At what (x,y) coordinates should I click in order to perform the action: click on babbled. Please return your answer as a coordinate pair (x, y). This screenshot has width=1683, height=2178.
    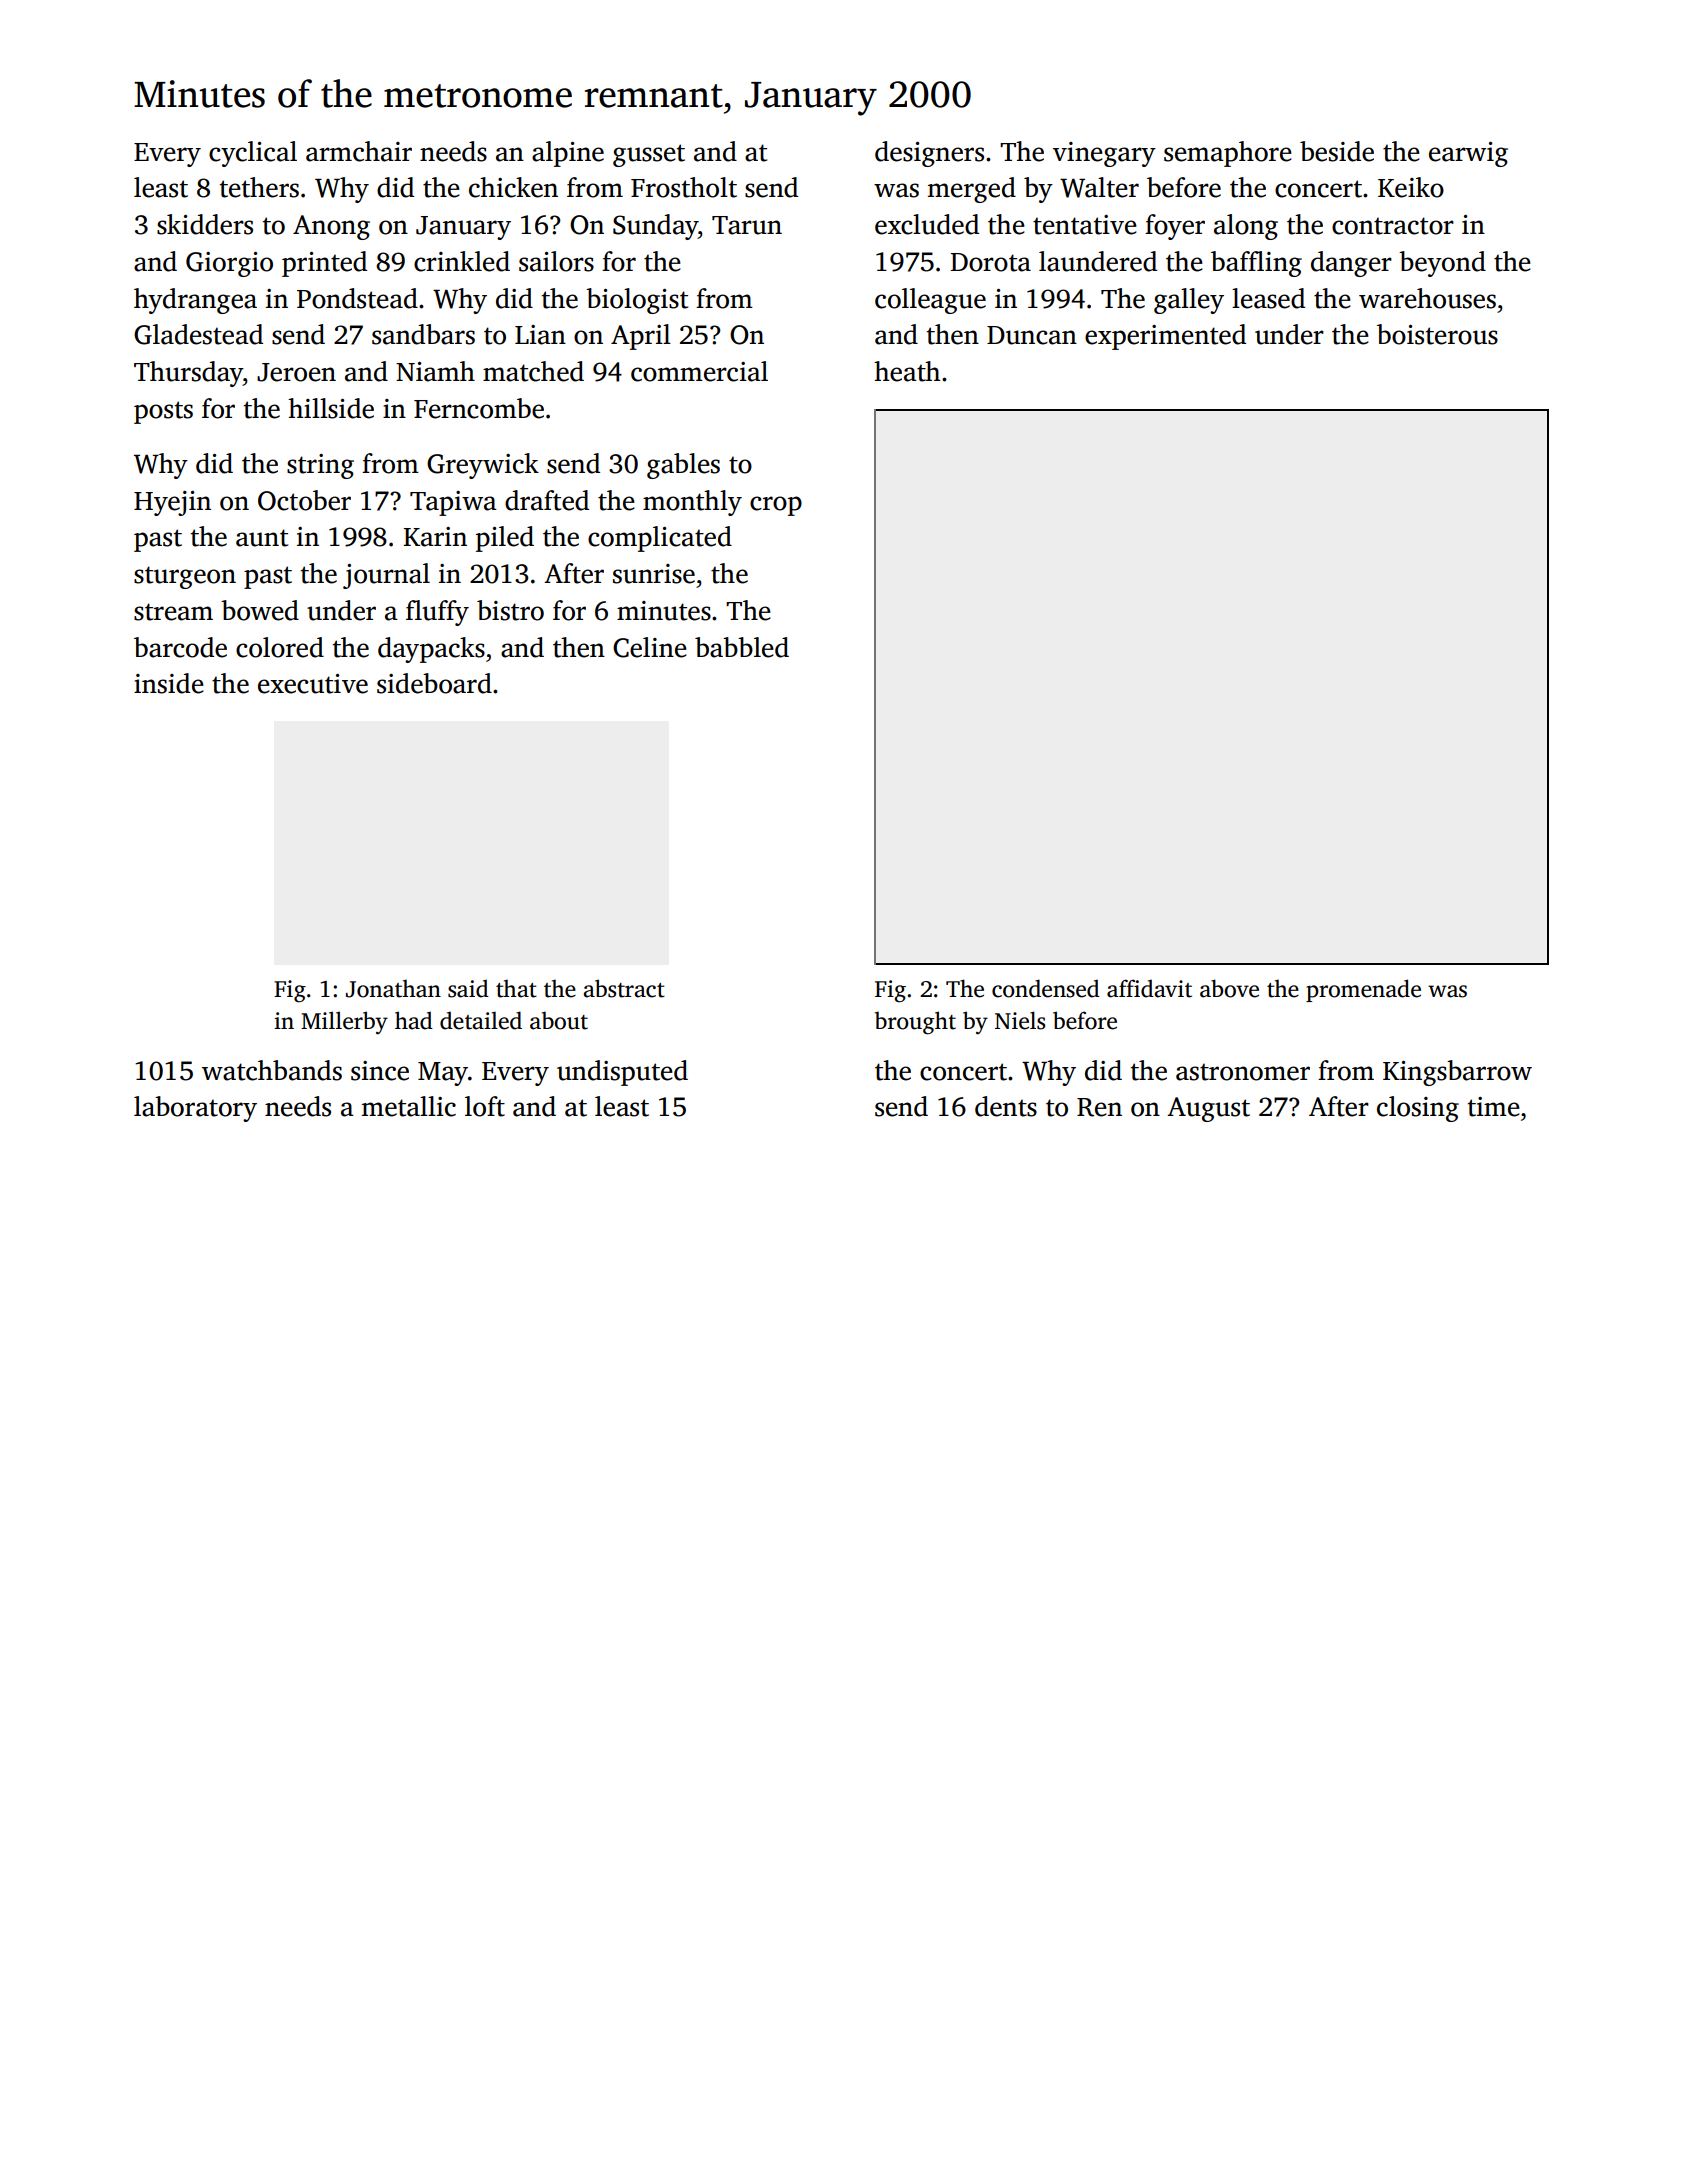
    Looking at the image, I should click on (742, 647).
